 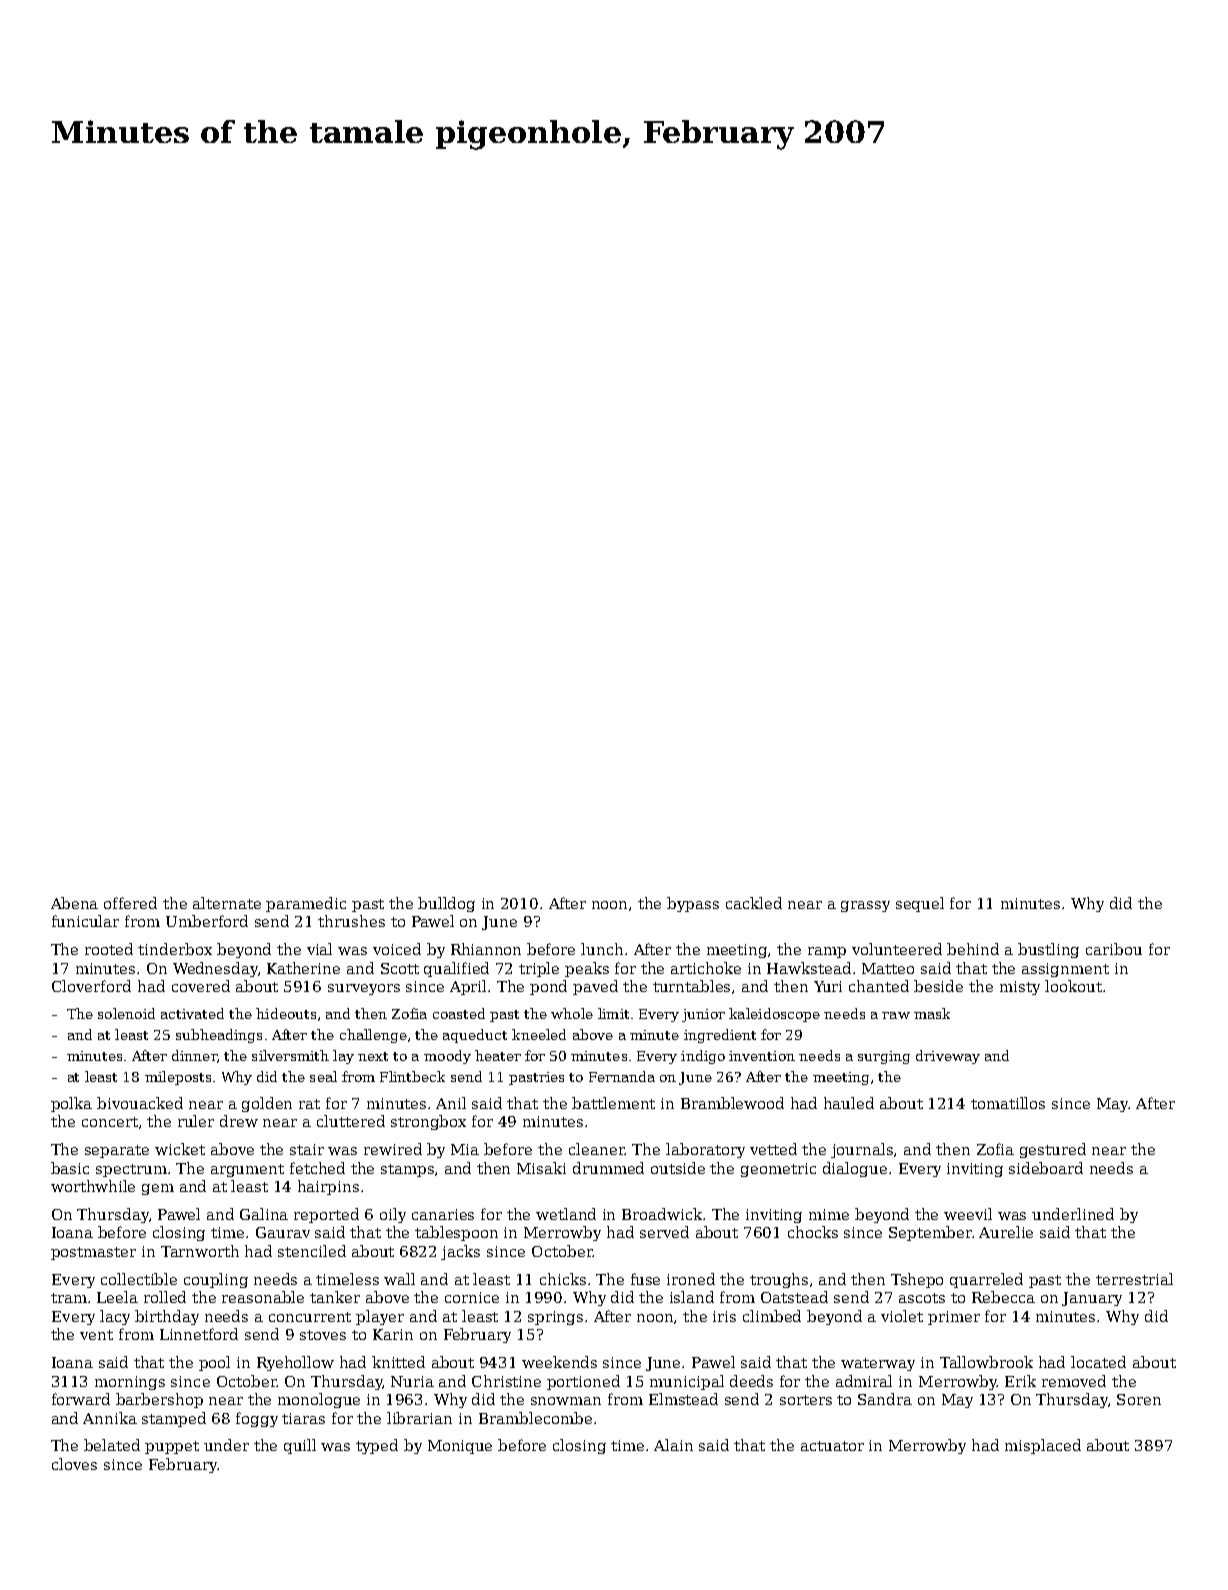 What do you see at coordinates (165, 1297) in the screenshot?
I see `rolled` at bounding box center [165, 1297].
